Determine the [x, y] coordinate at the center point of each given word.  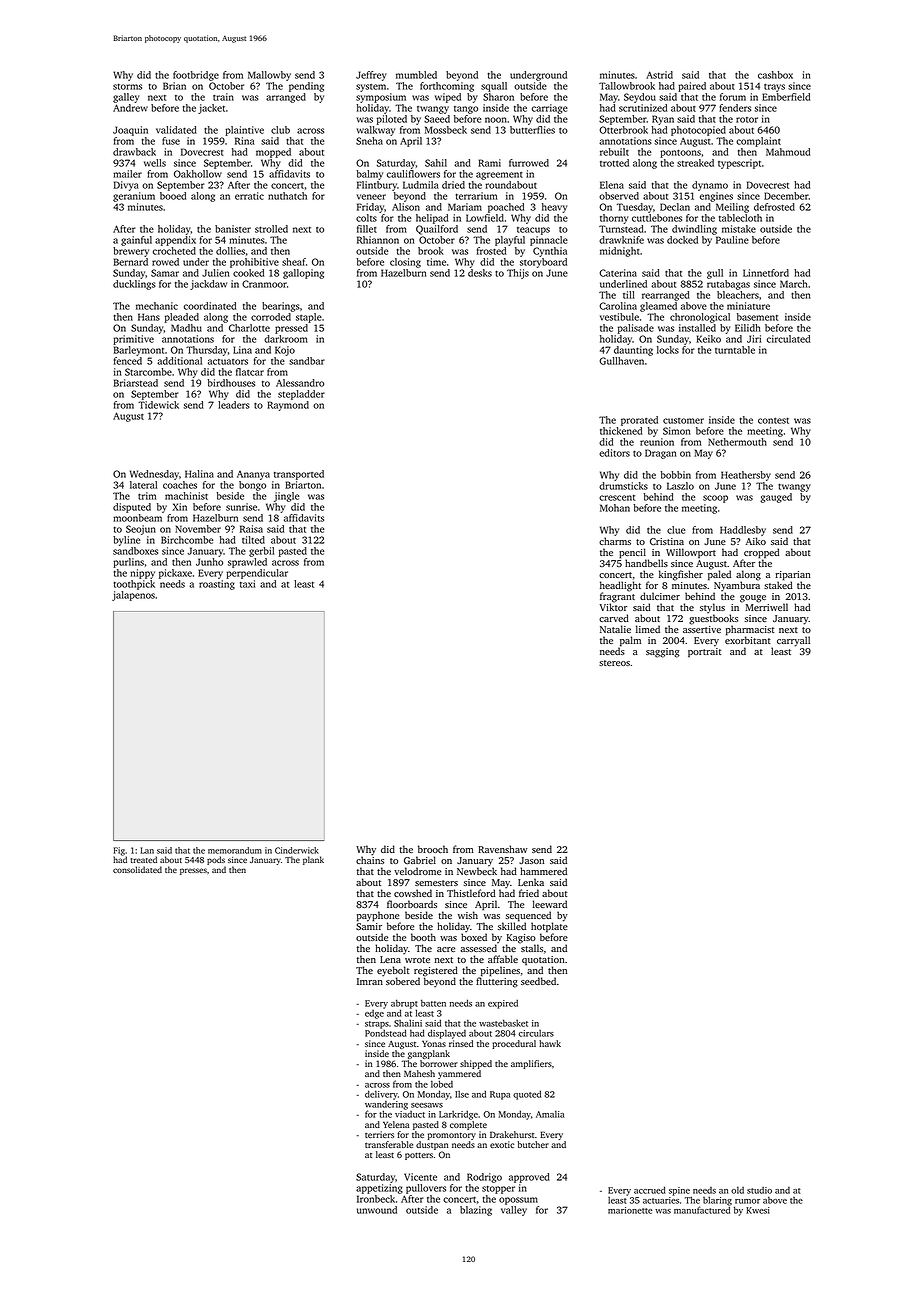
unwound [377, 1210]
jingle [286, 497]
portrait [704, 653]
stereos [614, 663]
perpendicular [257, 574]
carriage [550, 109]
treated [143, 859]
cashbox [775, 75]
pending [306, 87]
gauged [776, 498]
